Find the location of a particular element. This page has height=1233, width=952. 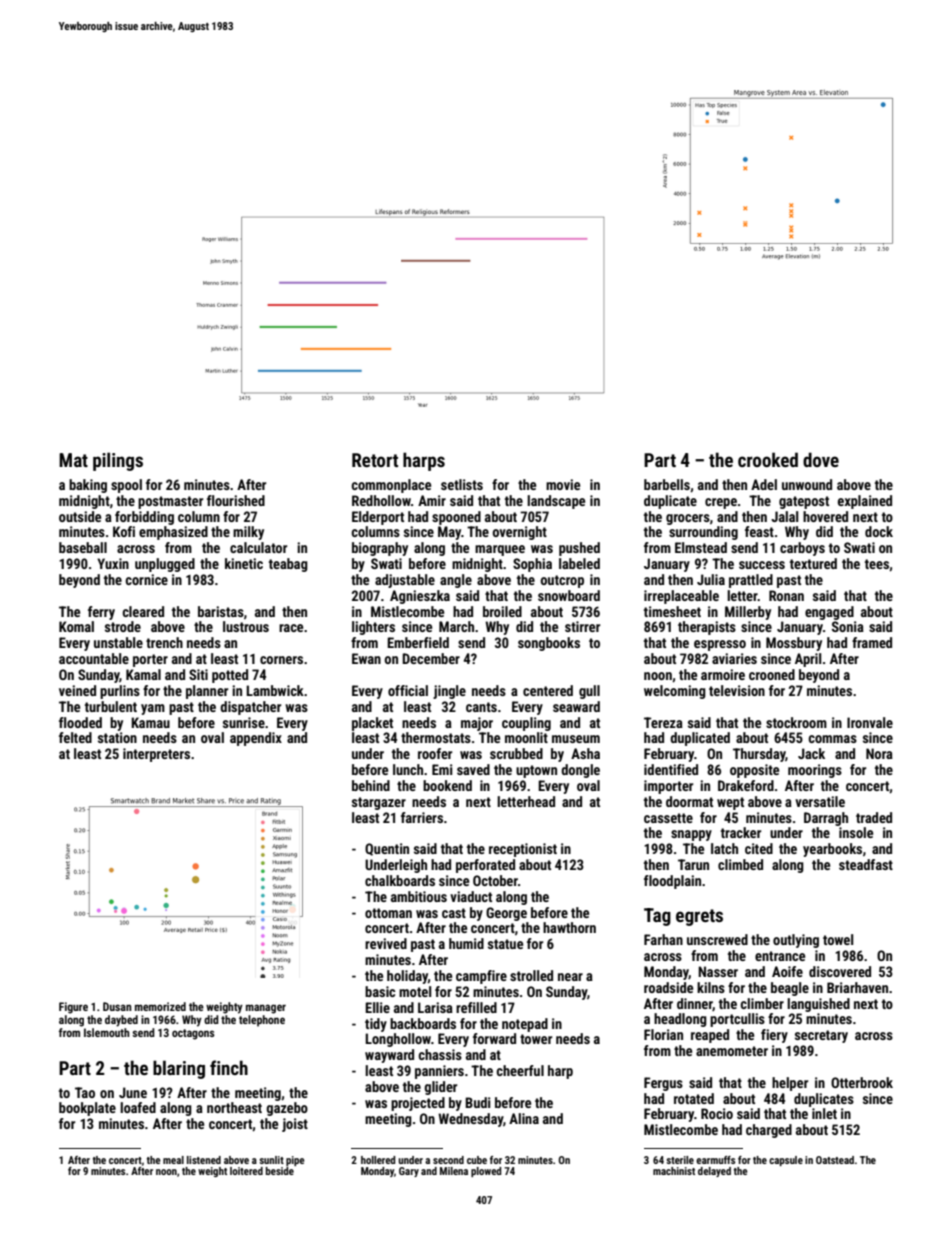

dock is located at coordinates (879, 531).
